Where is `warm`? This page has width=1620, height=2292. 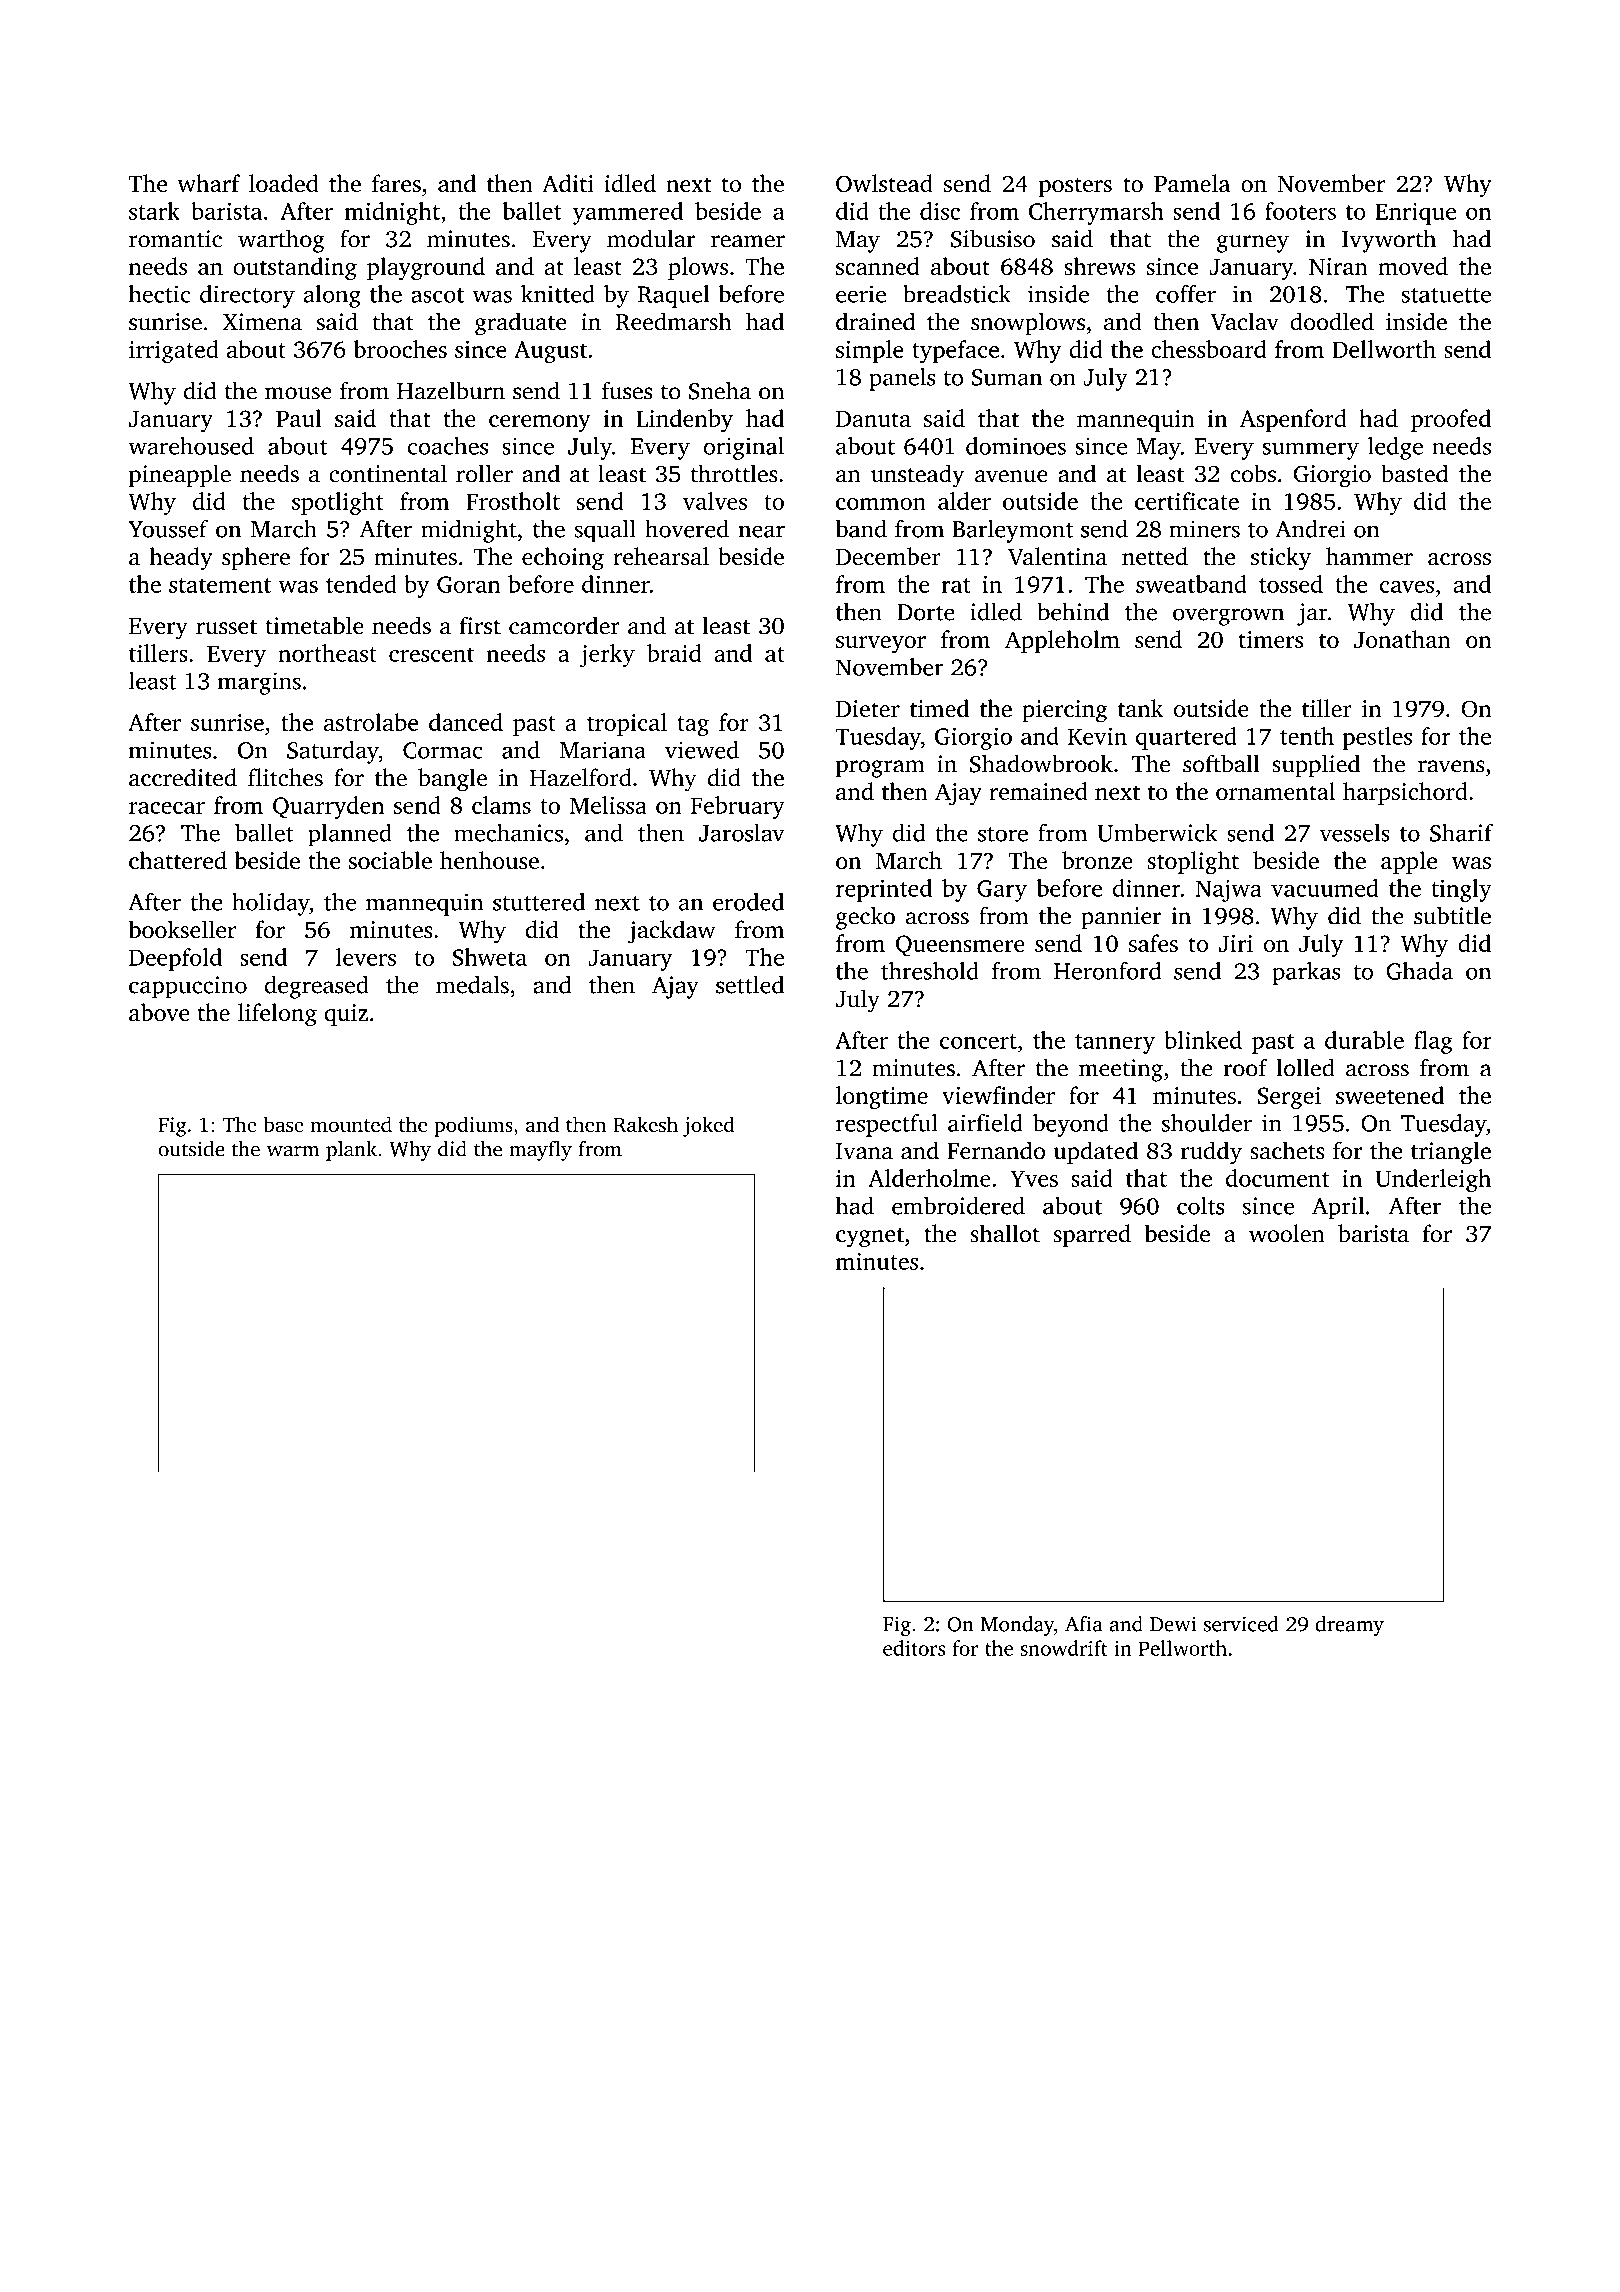
warm is located at coordinates (293, 1151).
